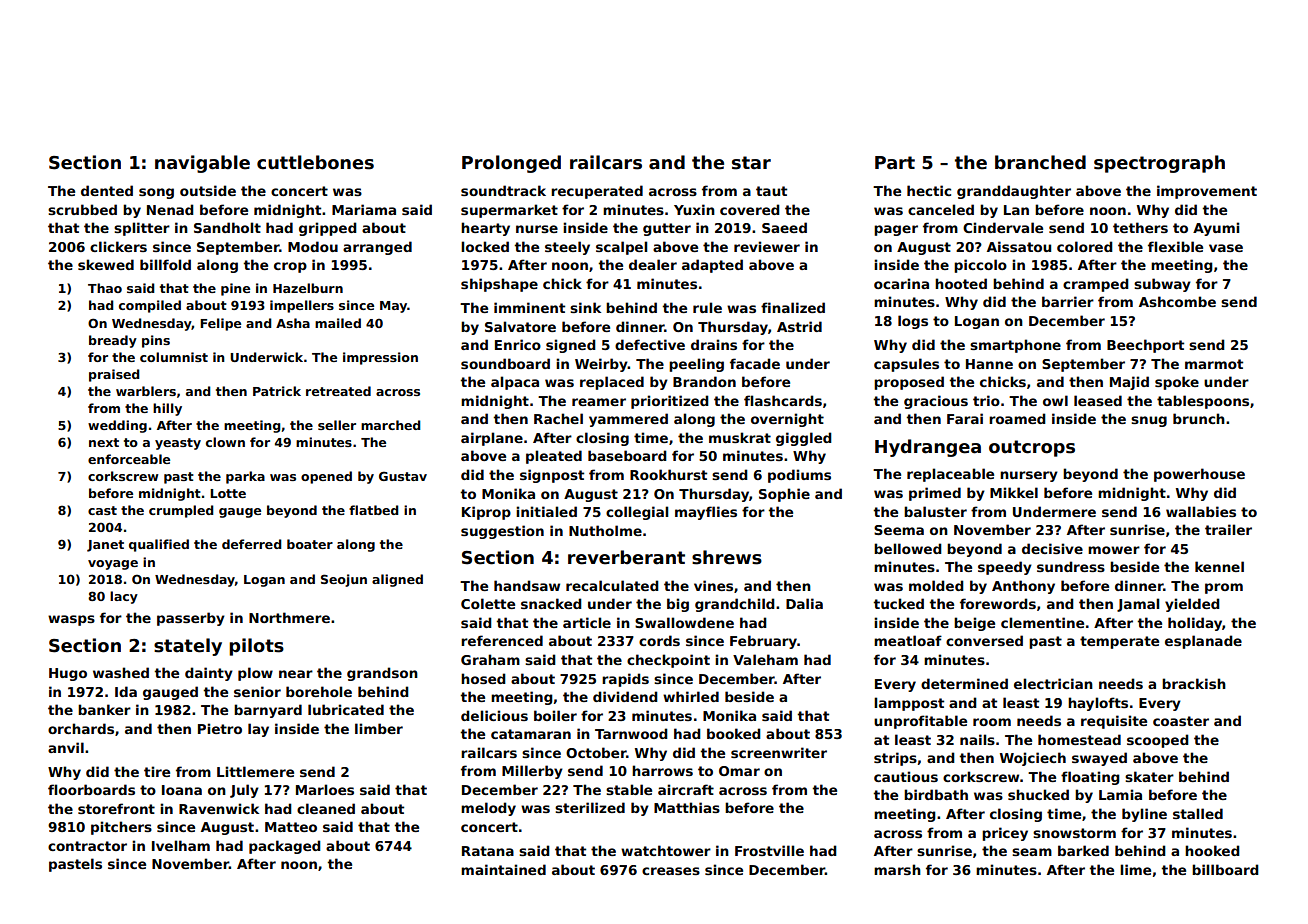  I want to click on adapted, so click(712, 266).
